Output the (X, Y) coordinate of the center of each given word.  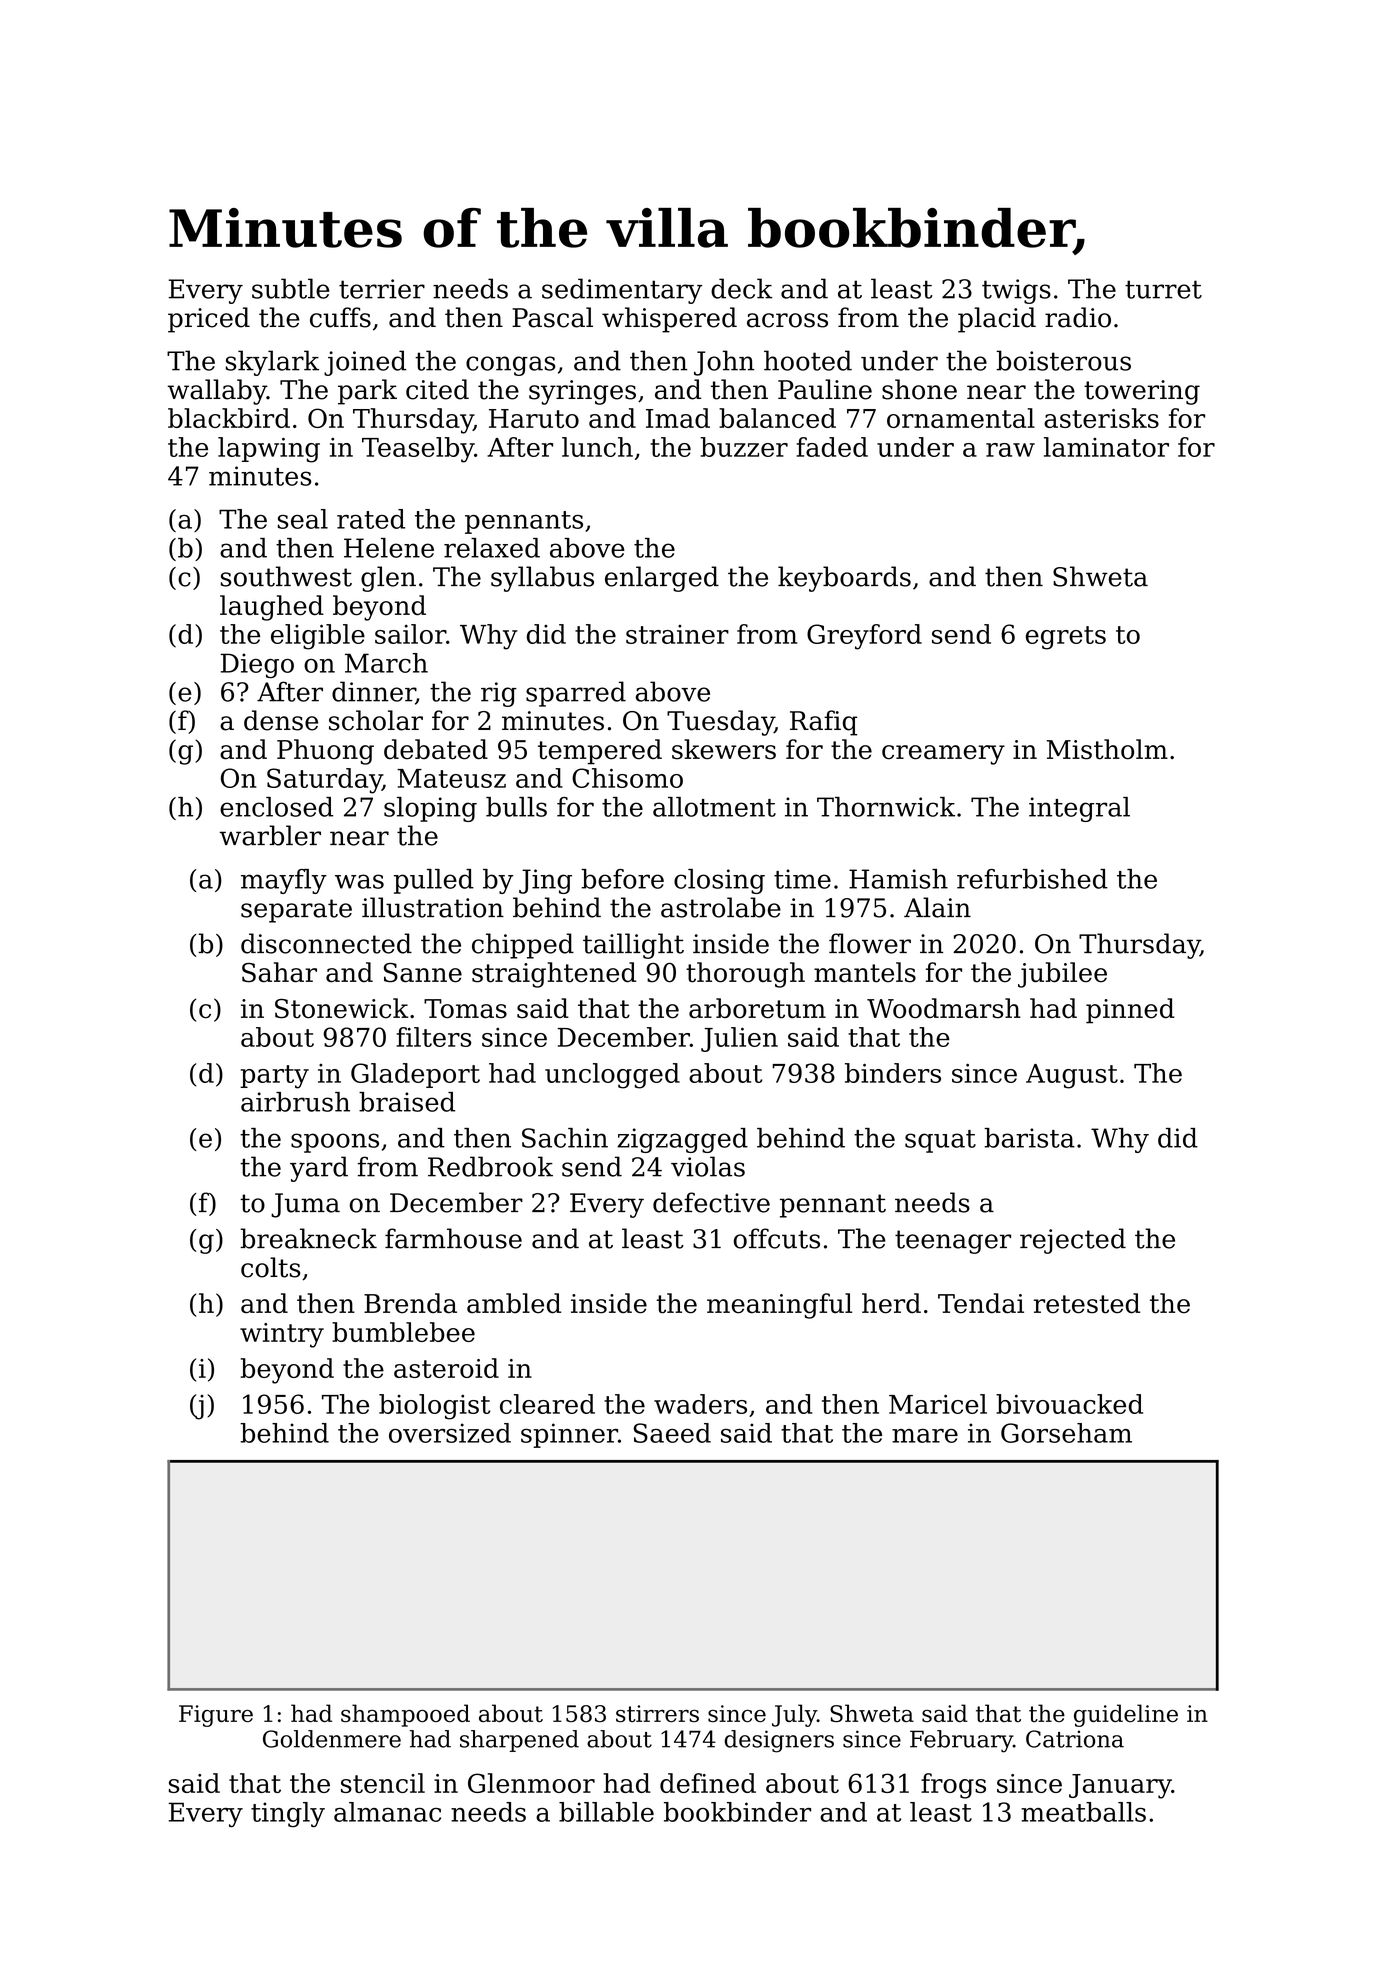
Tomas (465, 1009)
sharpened (519, 1741)
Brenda (410, 1303)
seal (303, 519)
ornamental (961, 418)
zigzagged (682, 1140)
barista (1029, 1138)
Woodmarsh (944, 1008)
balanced (777, 418)
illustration (433, 907)
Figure (216, 1716)
